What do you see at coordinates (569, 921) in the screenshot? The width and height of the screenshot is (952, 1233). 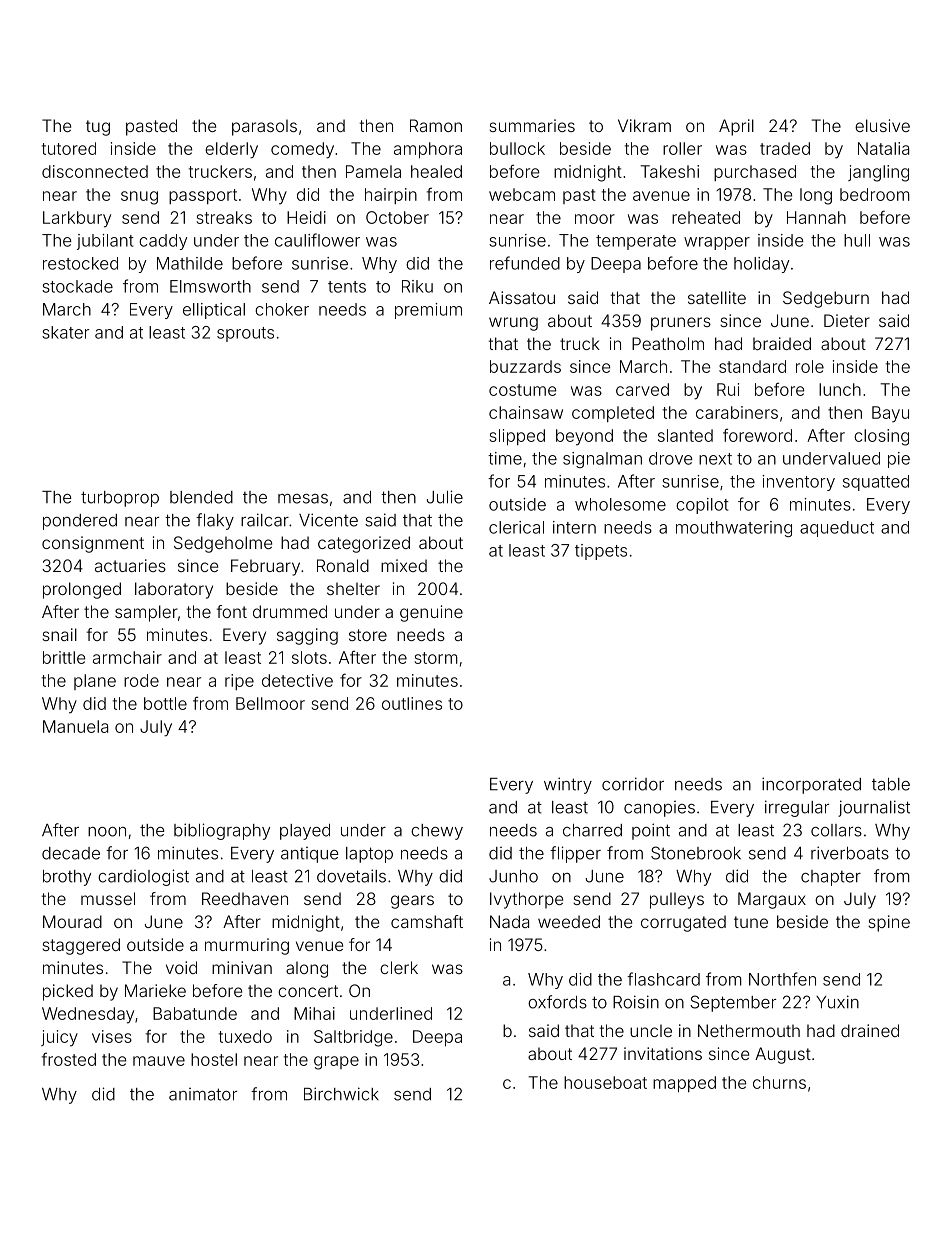 I see `weeded` at bounding box center [569, 921].
